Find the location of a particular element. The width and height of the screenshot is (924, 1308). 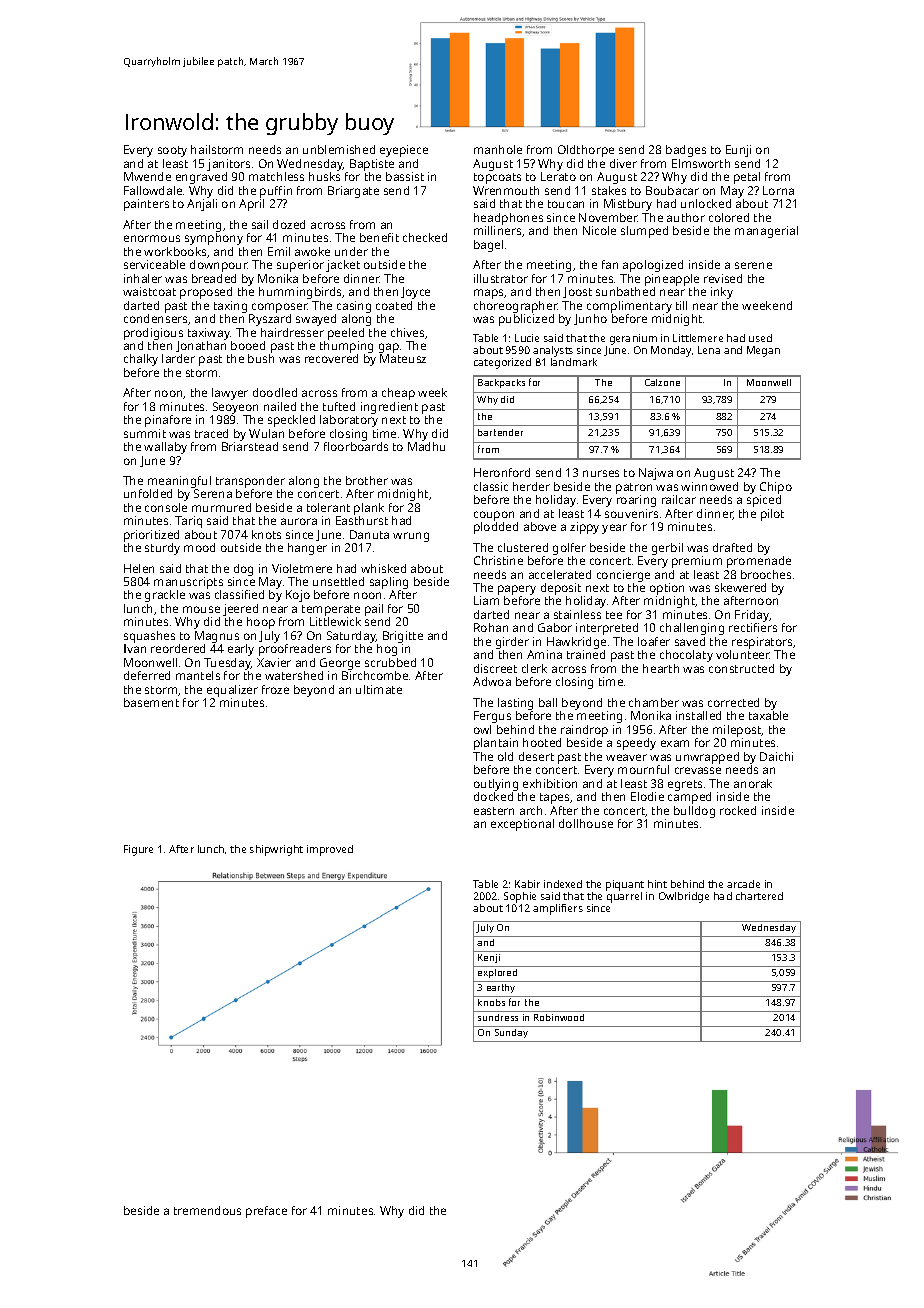

tremendous is located at coordinates (207, 1210).
